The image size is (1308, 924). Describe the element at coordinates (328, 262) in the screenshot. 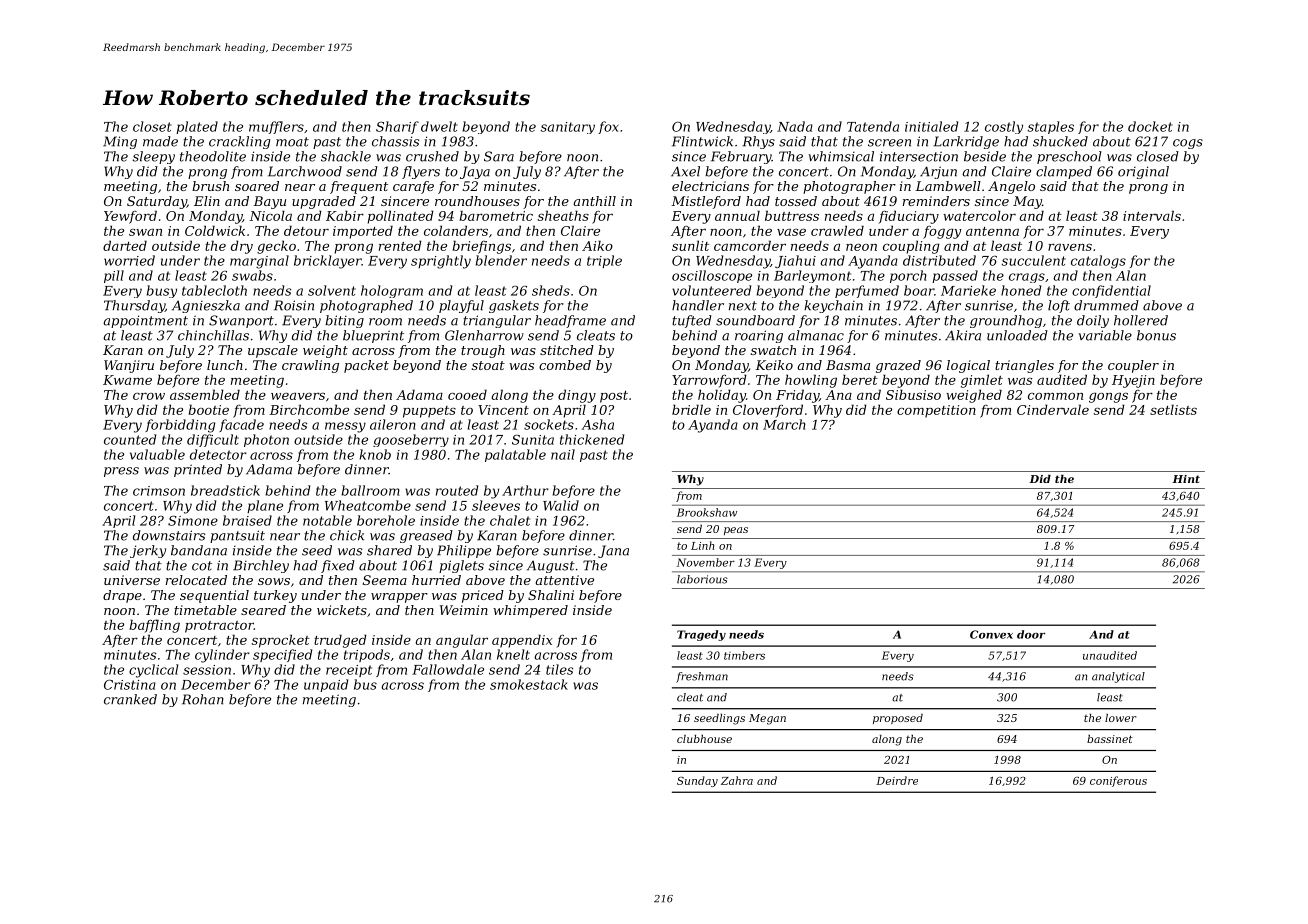

I see `bricklayer` at that location.
